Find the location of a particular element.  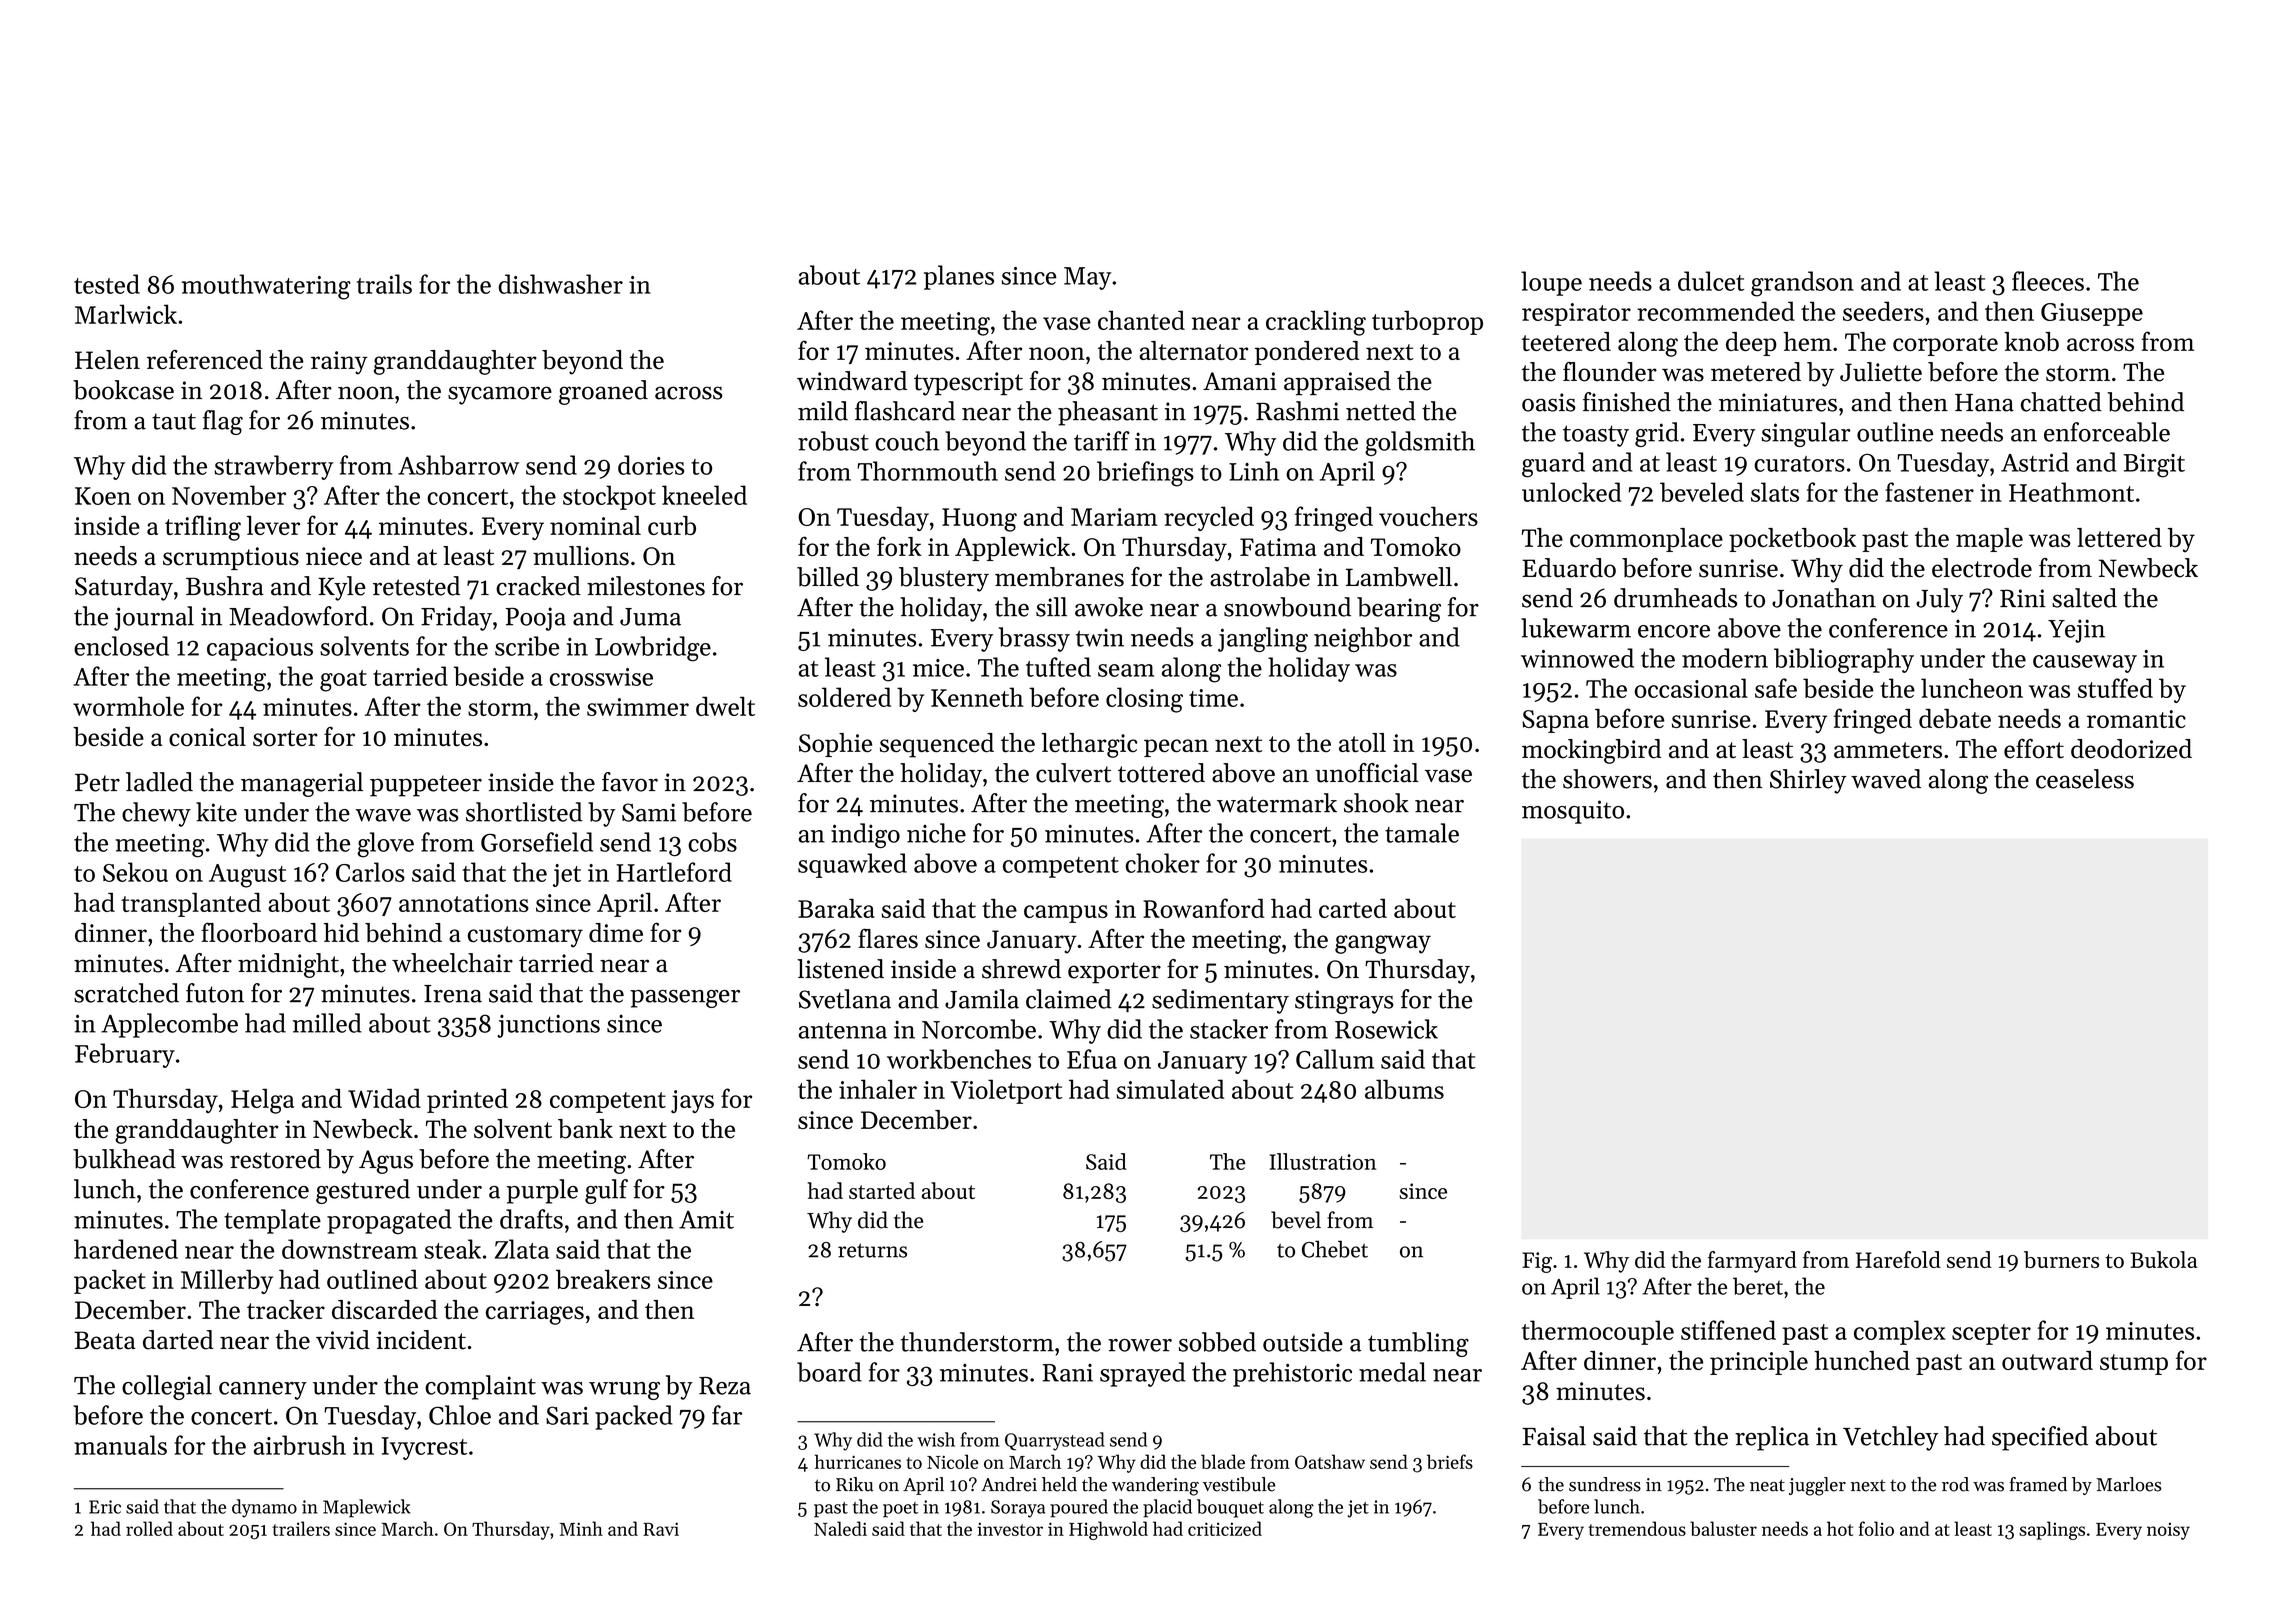

stacker is located at coordinates (1229, 1029).
